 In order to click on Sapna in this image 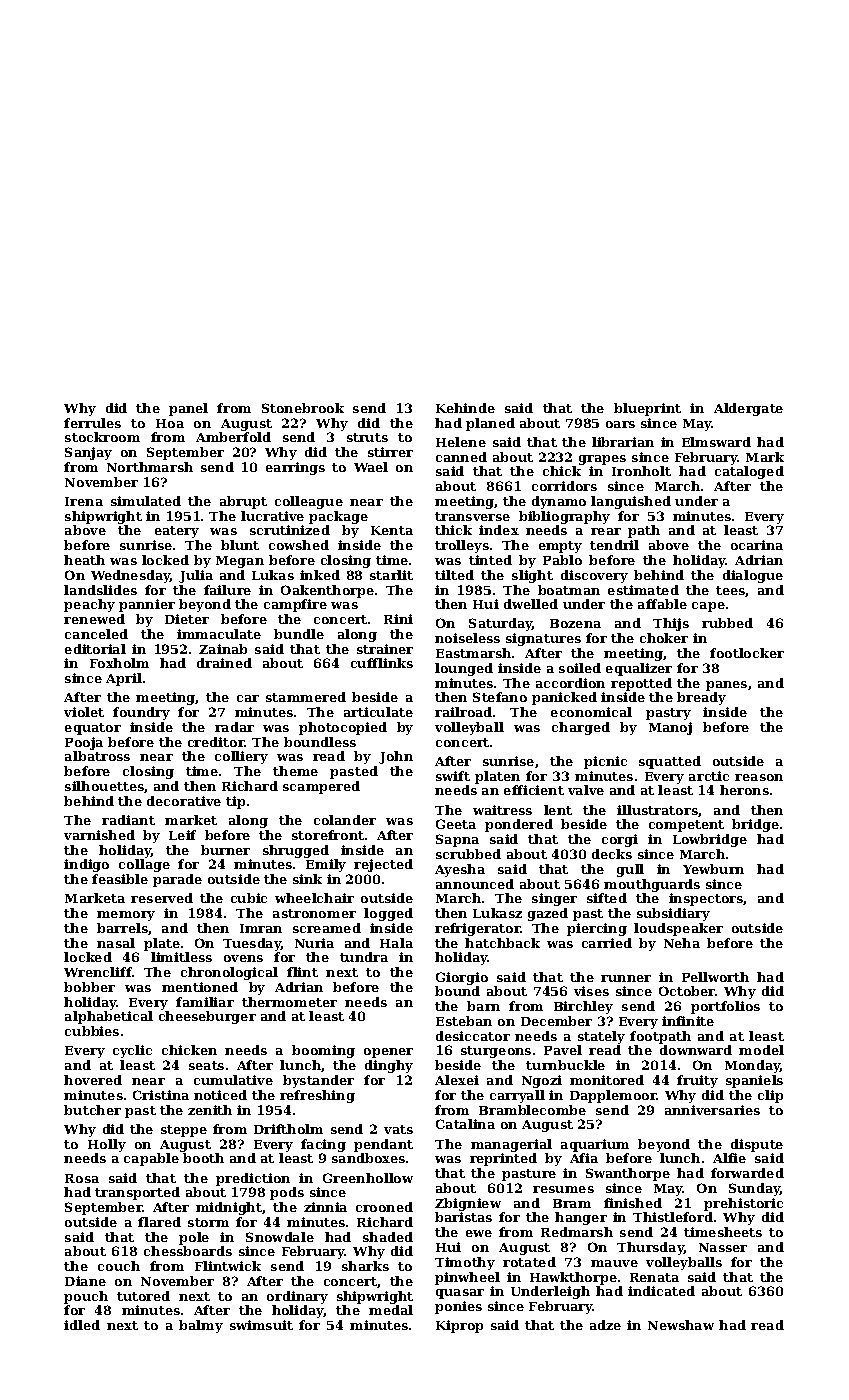, I will do `click(457, 840)`.
